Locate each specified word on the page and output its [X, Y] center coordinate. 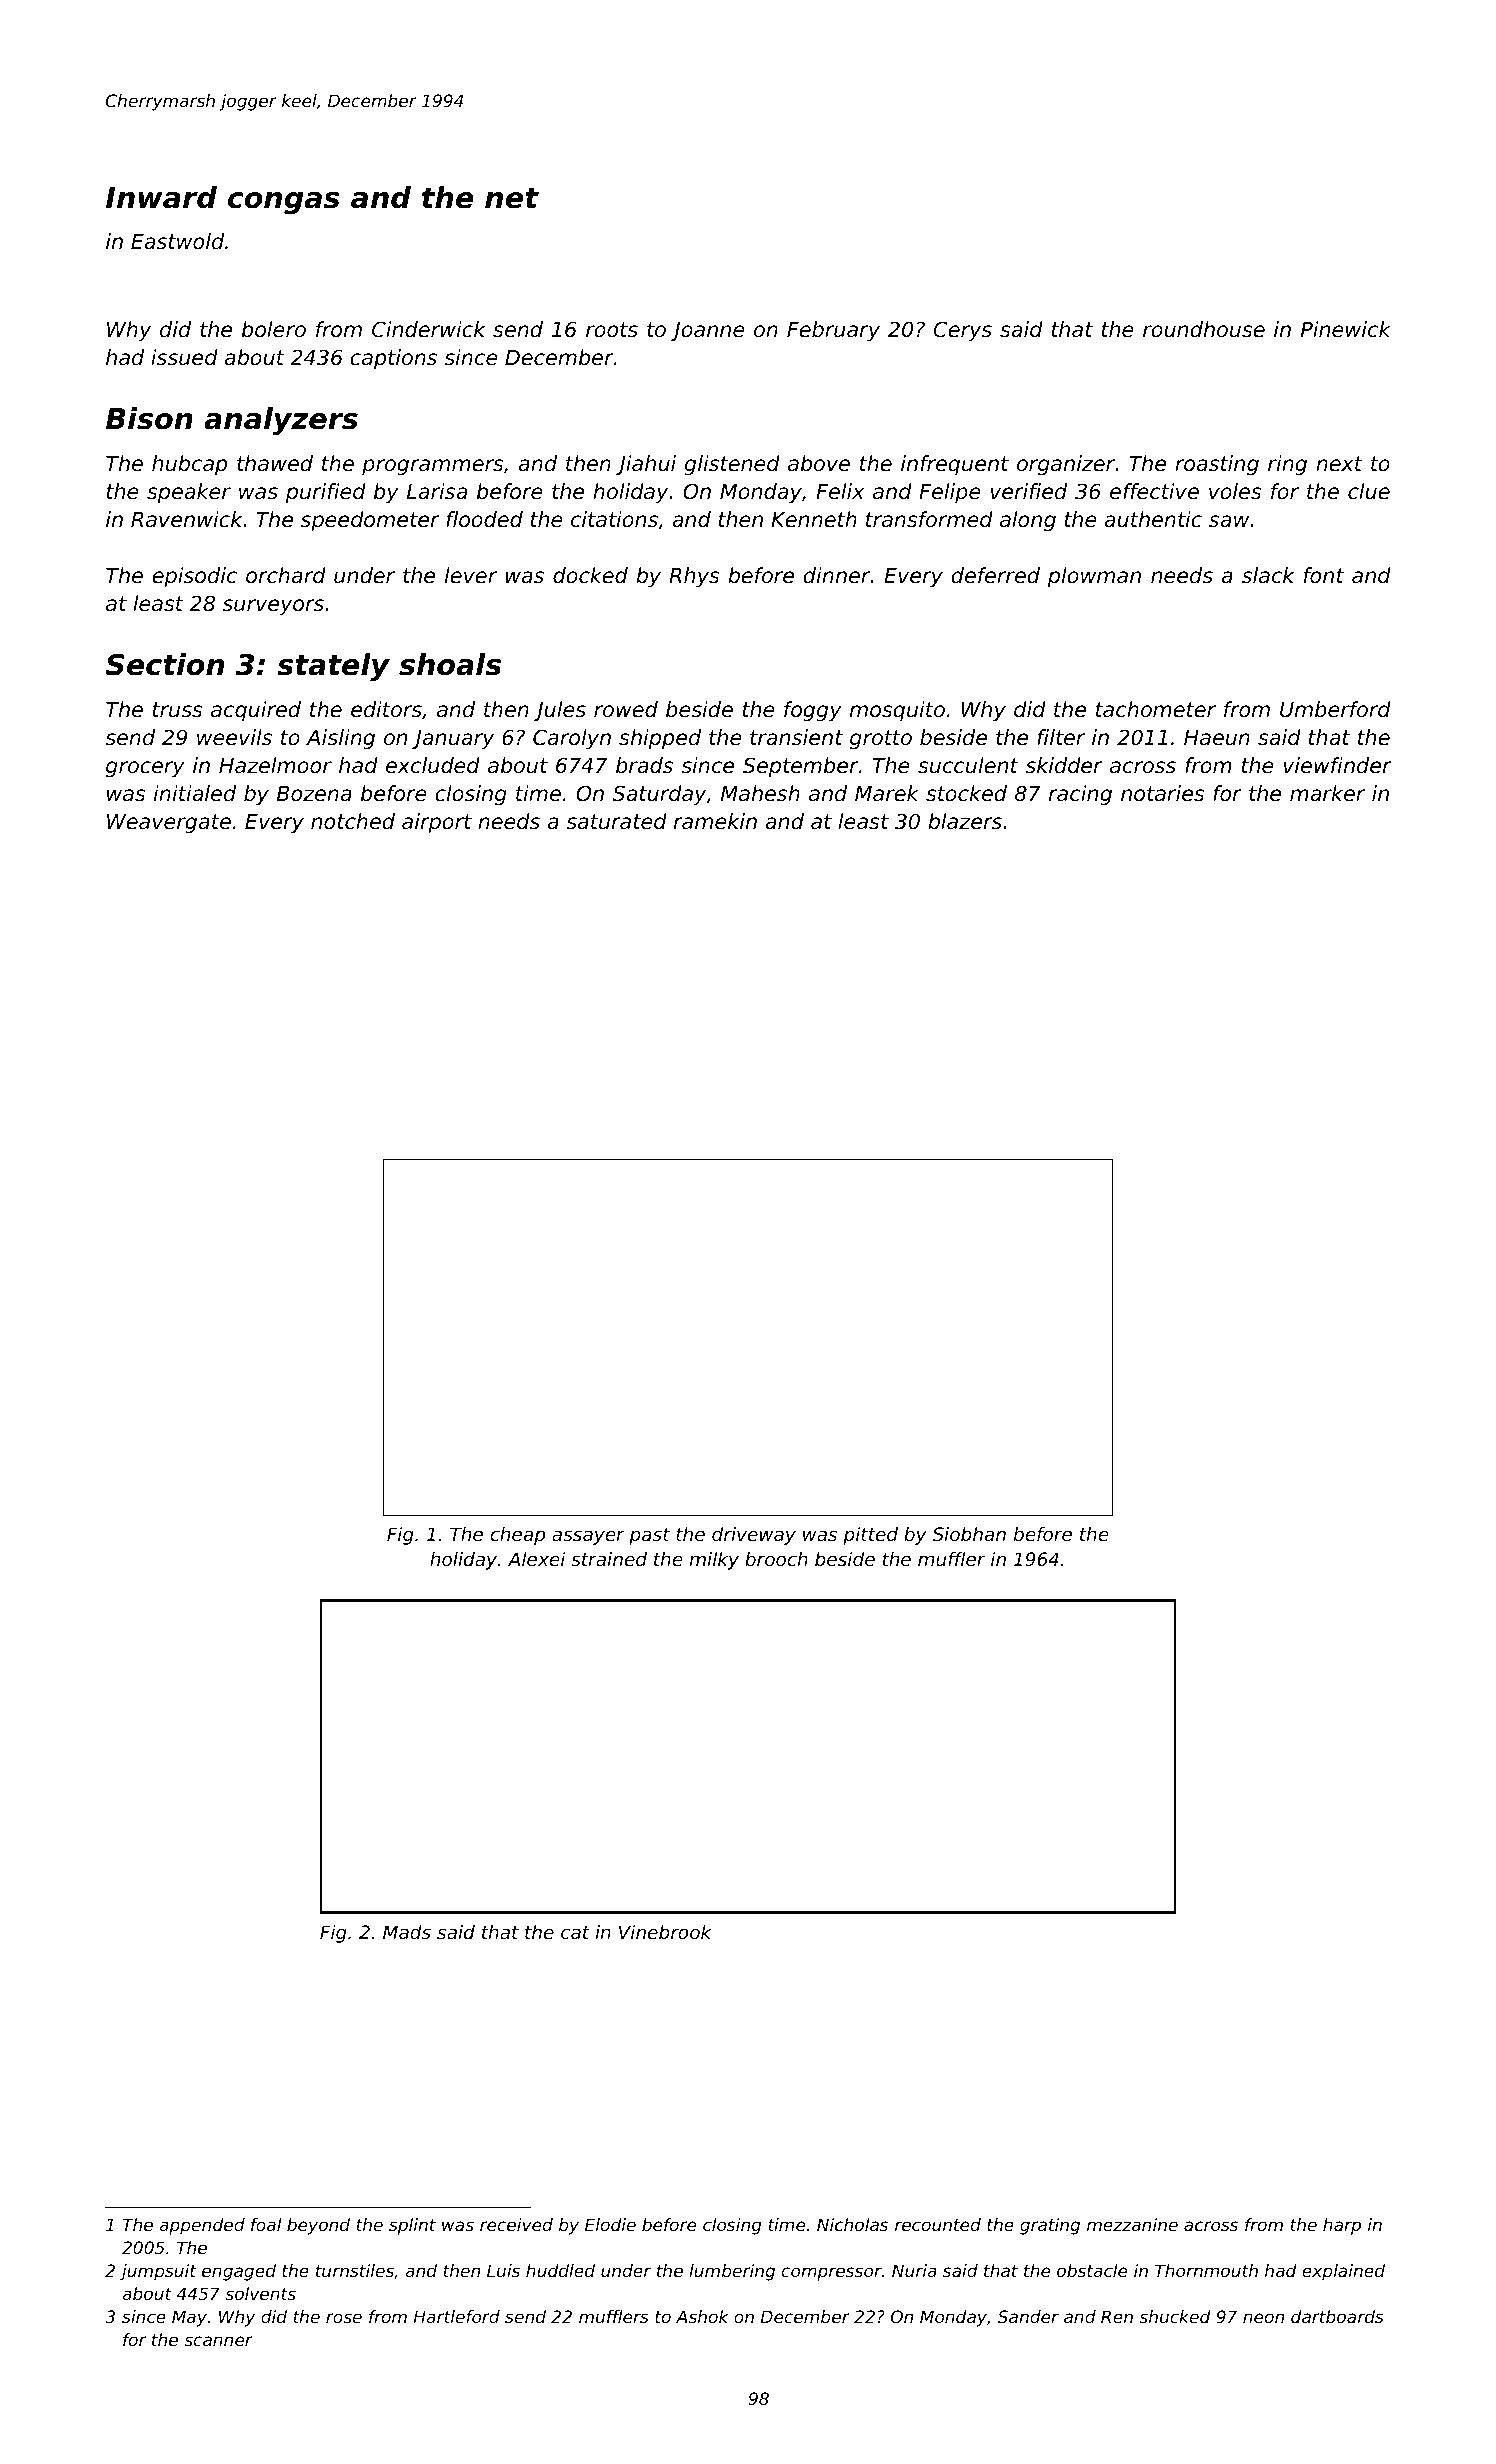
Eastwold [177, 241]
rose [344, 2318]
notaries [1163, 793]
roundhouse [1204, 329]
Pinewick [1346, 329]
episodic [194, 577]
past [649, 1536]
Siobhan [969, 1534]
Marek [887, 793]
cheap [517, 1536]
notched [353, 821]
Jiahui [646, 465]
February [833, 331]
